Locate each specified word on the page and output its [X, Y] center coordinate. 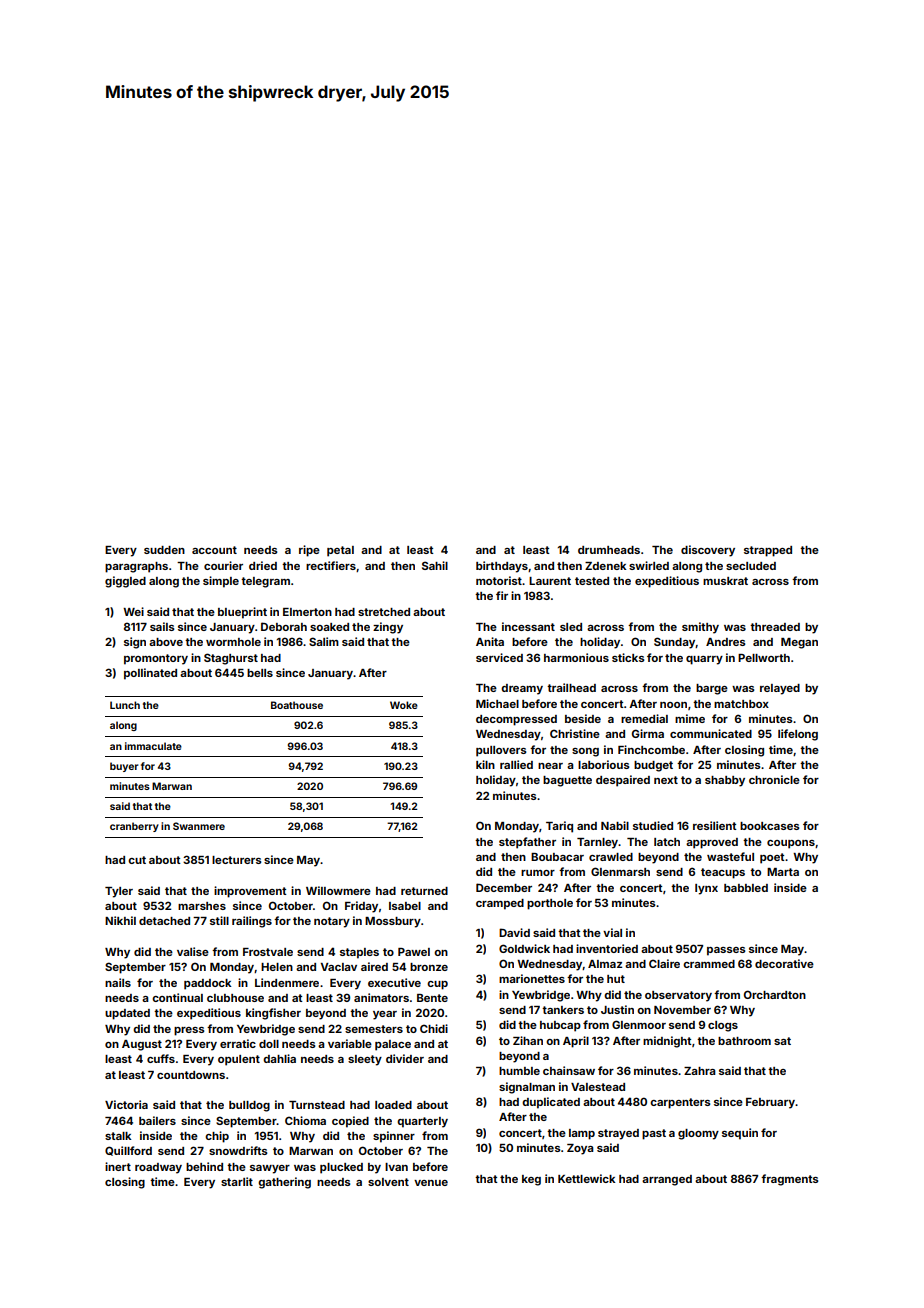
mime [690, 718]
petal [340, 551]
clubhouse [235, 998]
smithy [700, 628]
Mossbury [393, 922]
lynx [706, 889]
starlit [237, 1181]
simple [221, 582]
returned [424, 891]
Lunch [125, 705]
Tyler [119, 892]
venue [431, 1183]
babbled [746, 888]
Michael [497, 703]
